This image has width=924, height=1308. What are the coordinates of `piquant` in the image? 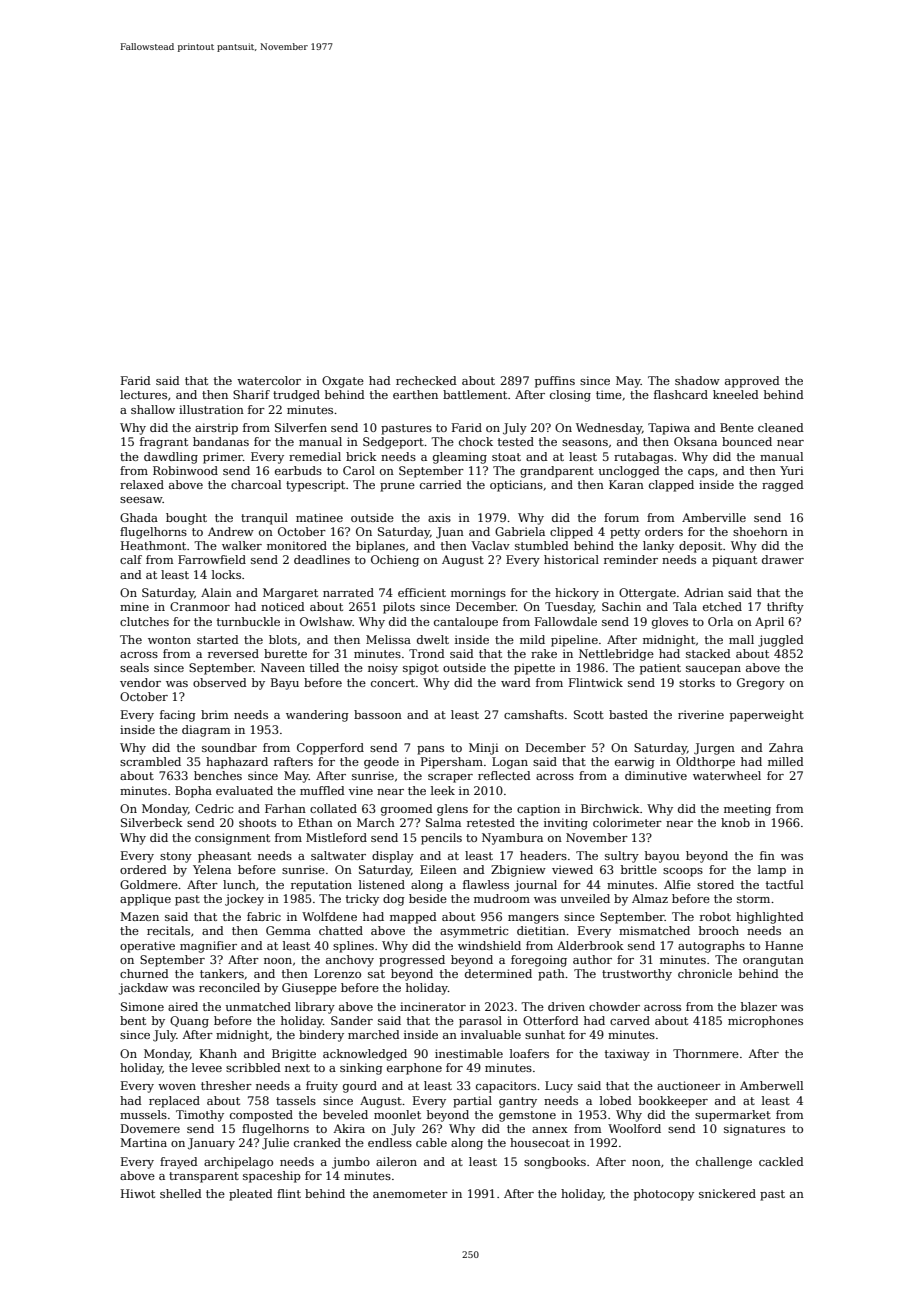 It's located at (734, 561).
